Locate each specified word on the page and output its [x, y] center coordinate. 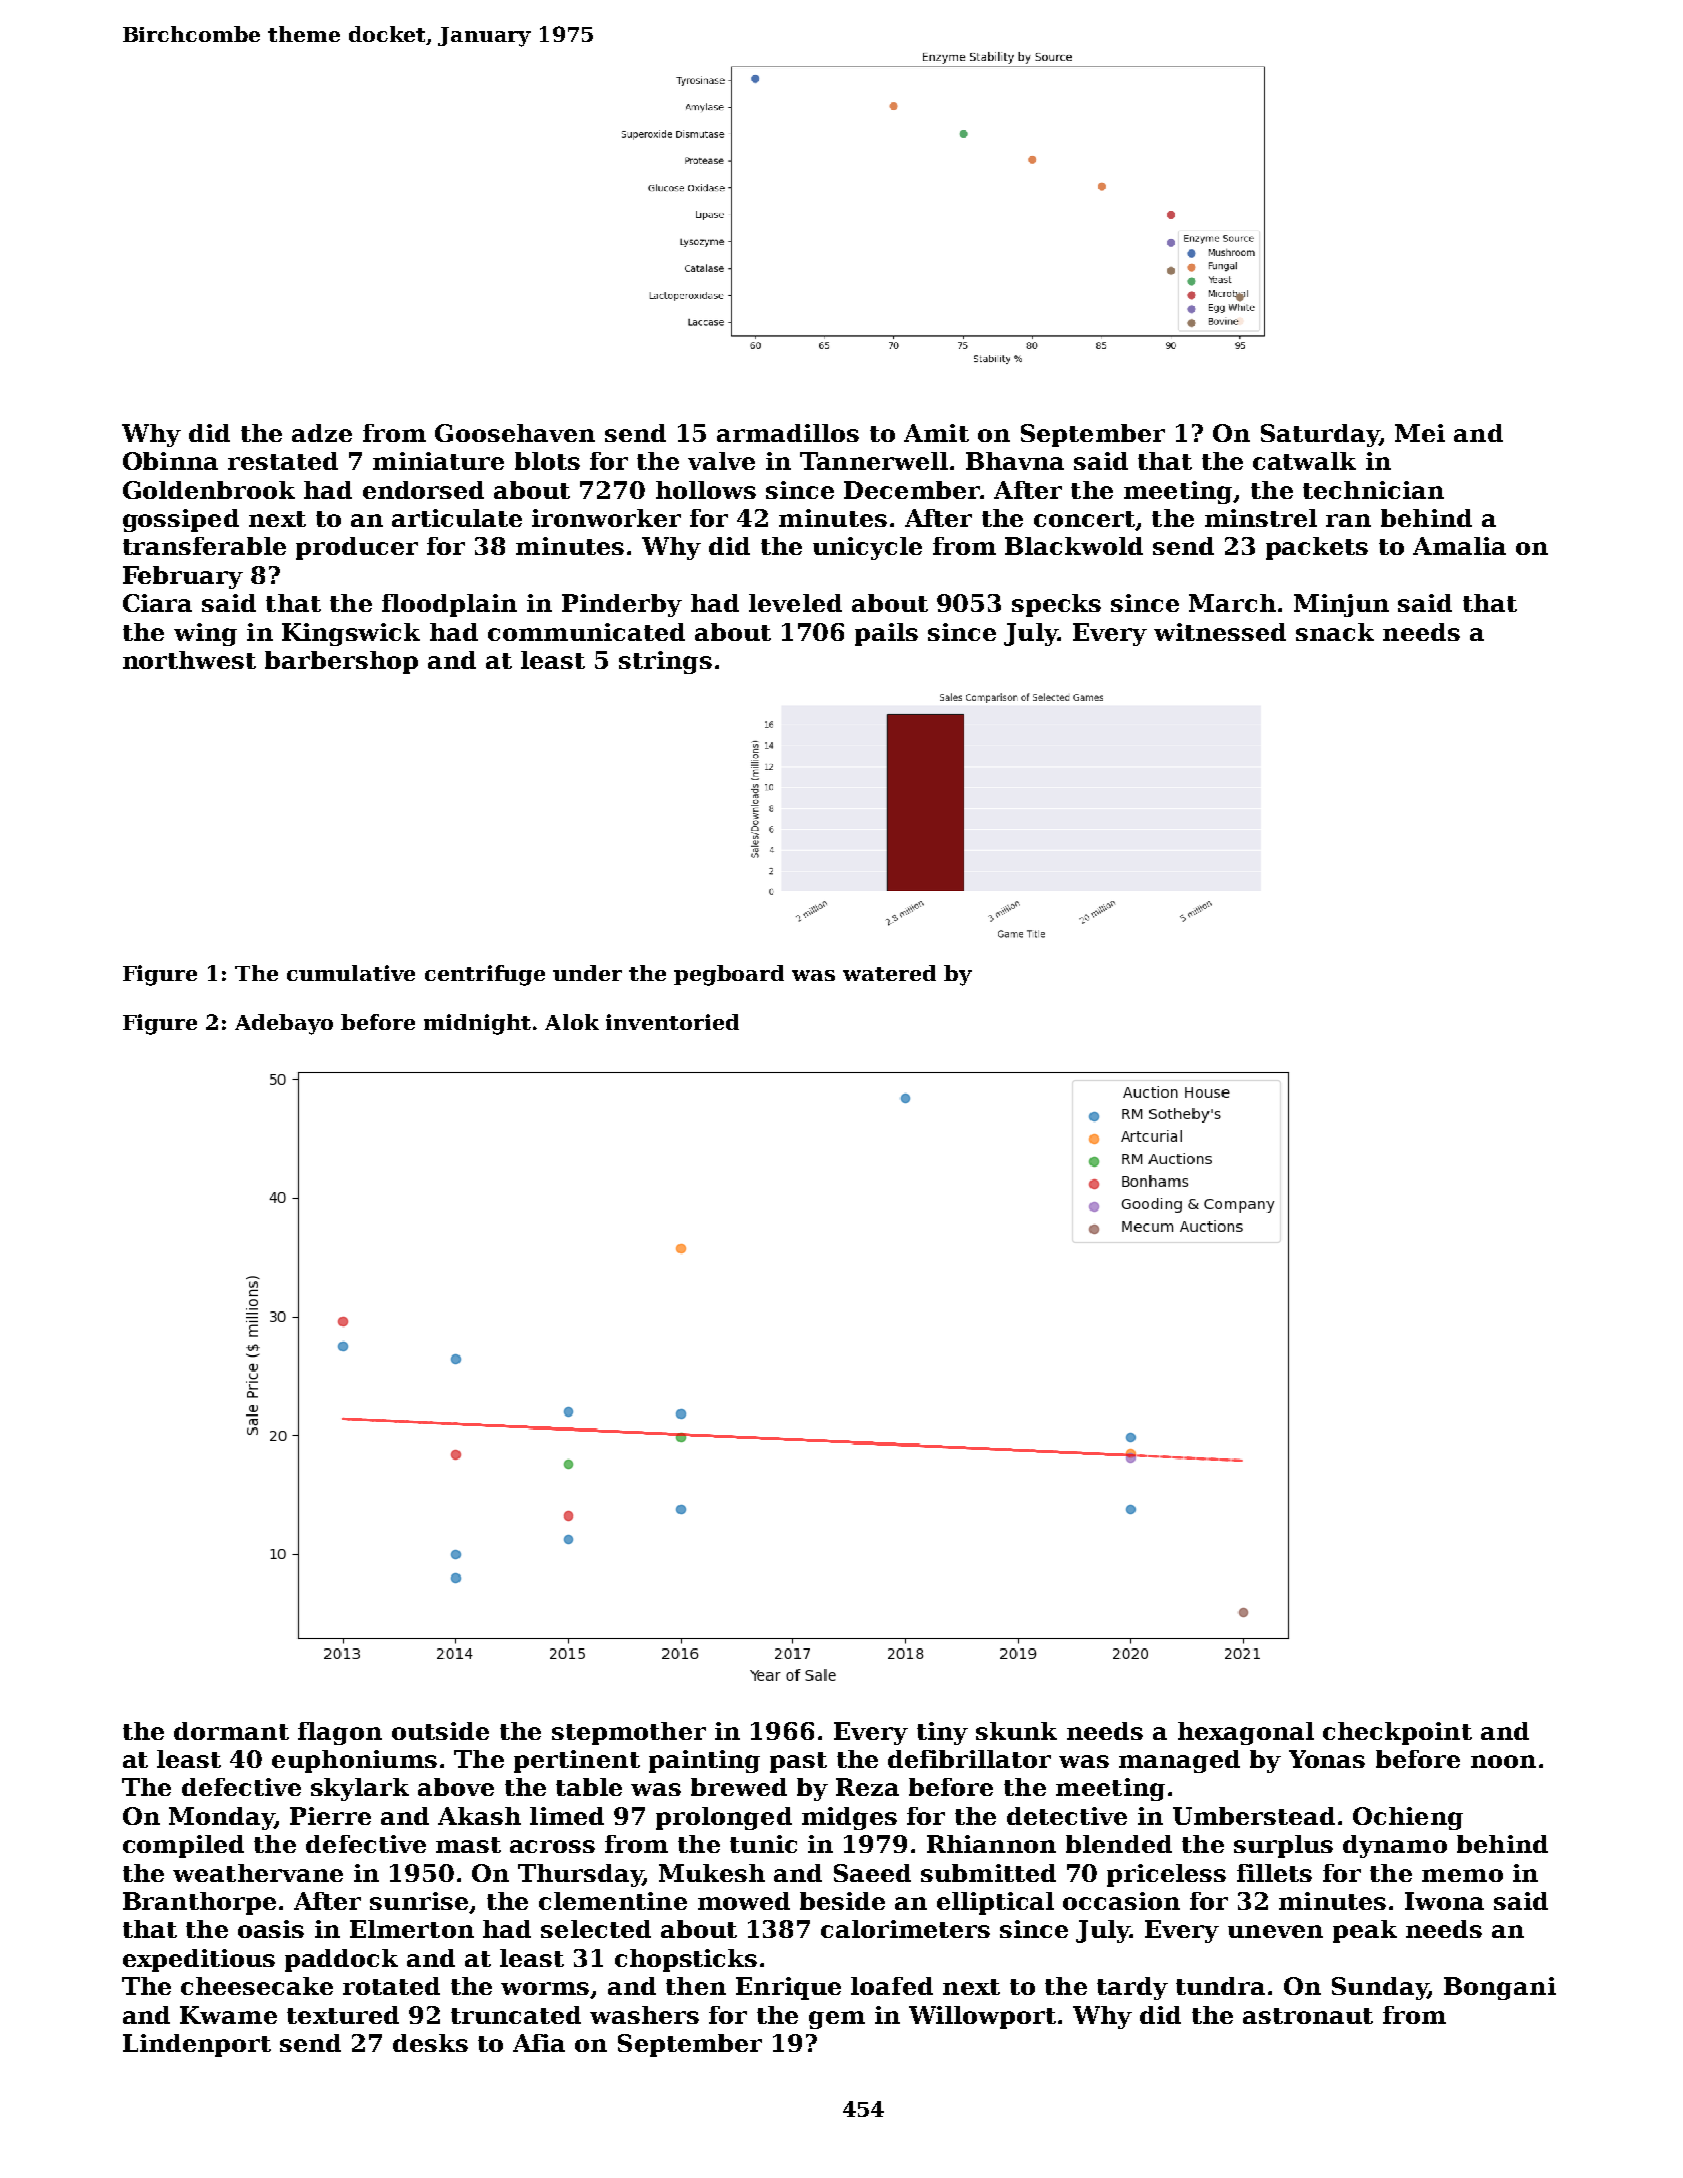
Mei [1420, 433]
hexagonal [1246, 1733]
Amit [936, 433]
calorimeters [905, 1929]
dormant [231, 1731]
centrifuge [485, 975]
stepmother [629, 1733]
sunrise [419, 1901]
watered [889, 973]
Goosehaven [515, 433]
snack [1335, 632]
